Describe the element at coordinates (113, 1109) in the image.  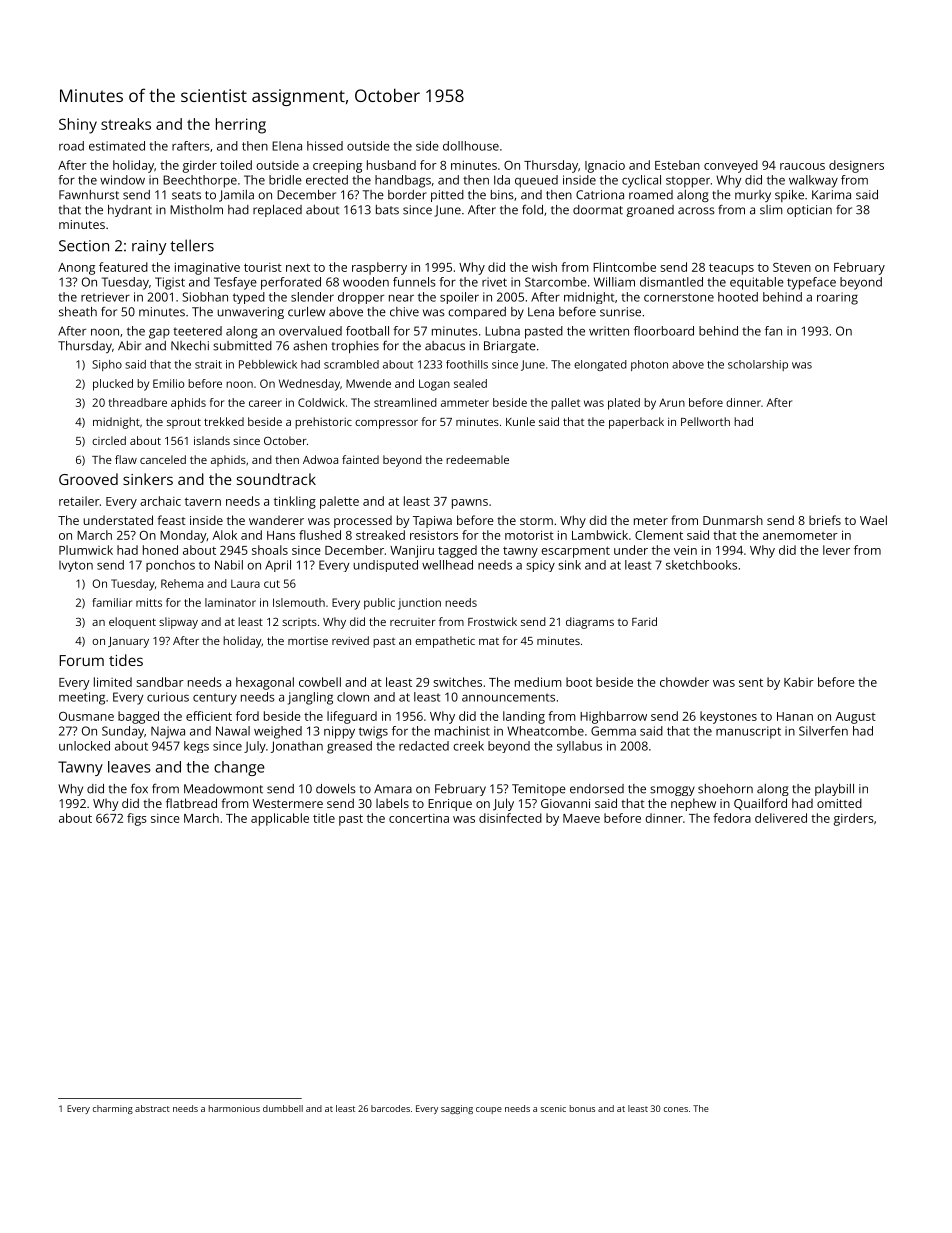
I see `charming` at that location.
